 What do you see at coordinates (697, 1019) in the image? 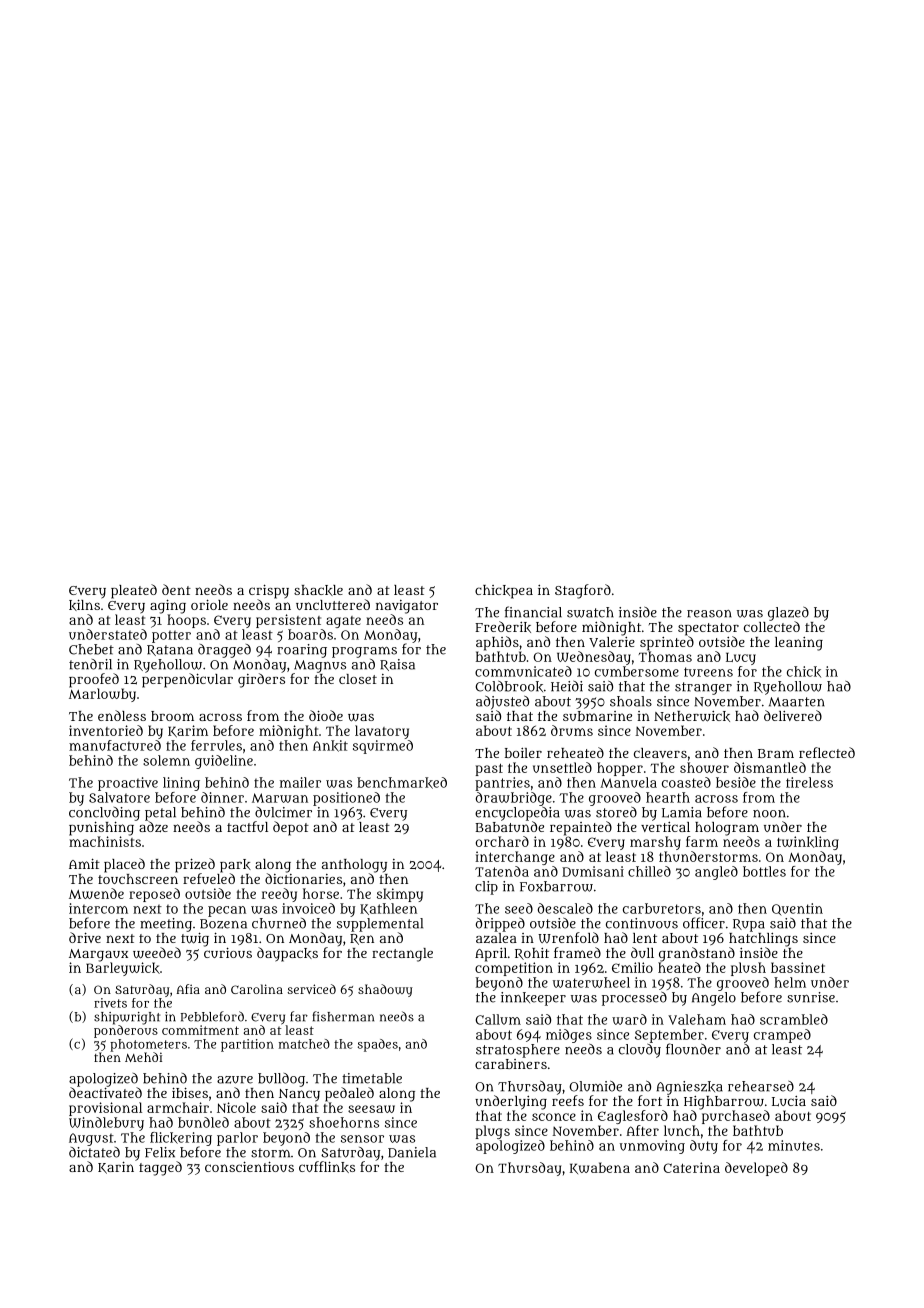
I see `Valeham` at bounding box center [697, 1019].
